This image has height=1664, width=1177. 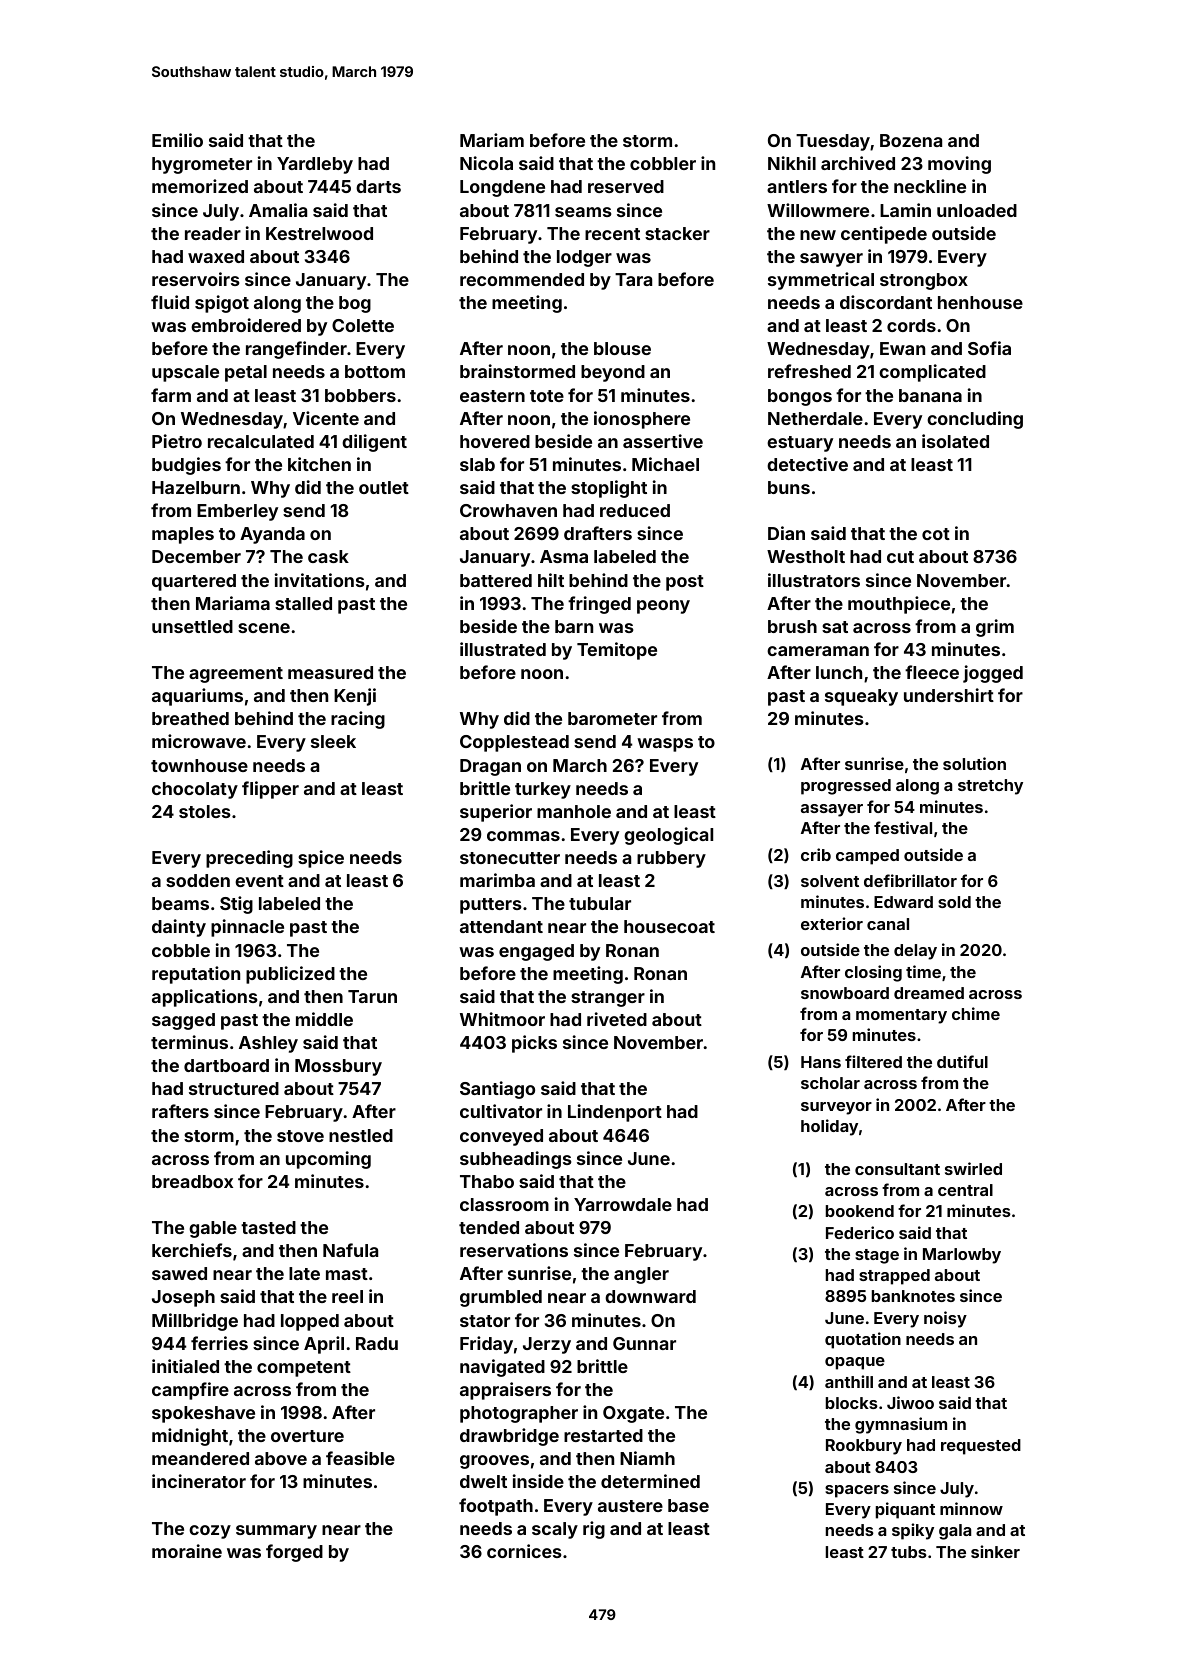 What do you see at coordinates (622, 348) in the image?
I see `blouse` at bounding box center [622, 348].
